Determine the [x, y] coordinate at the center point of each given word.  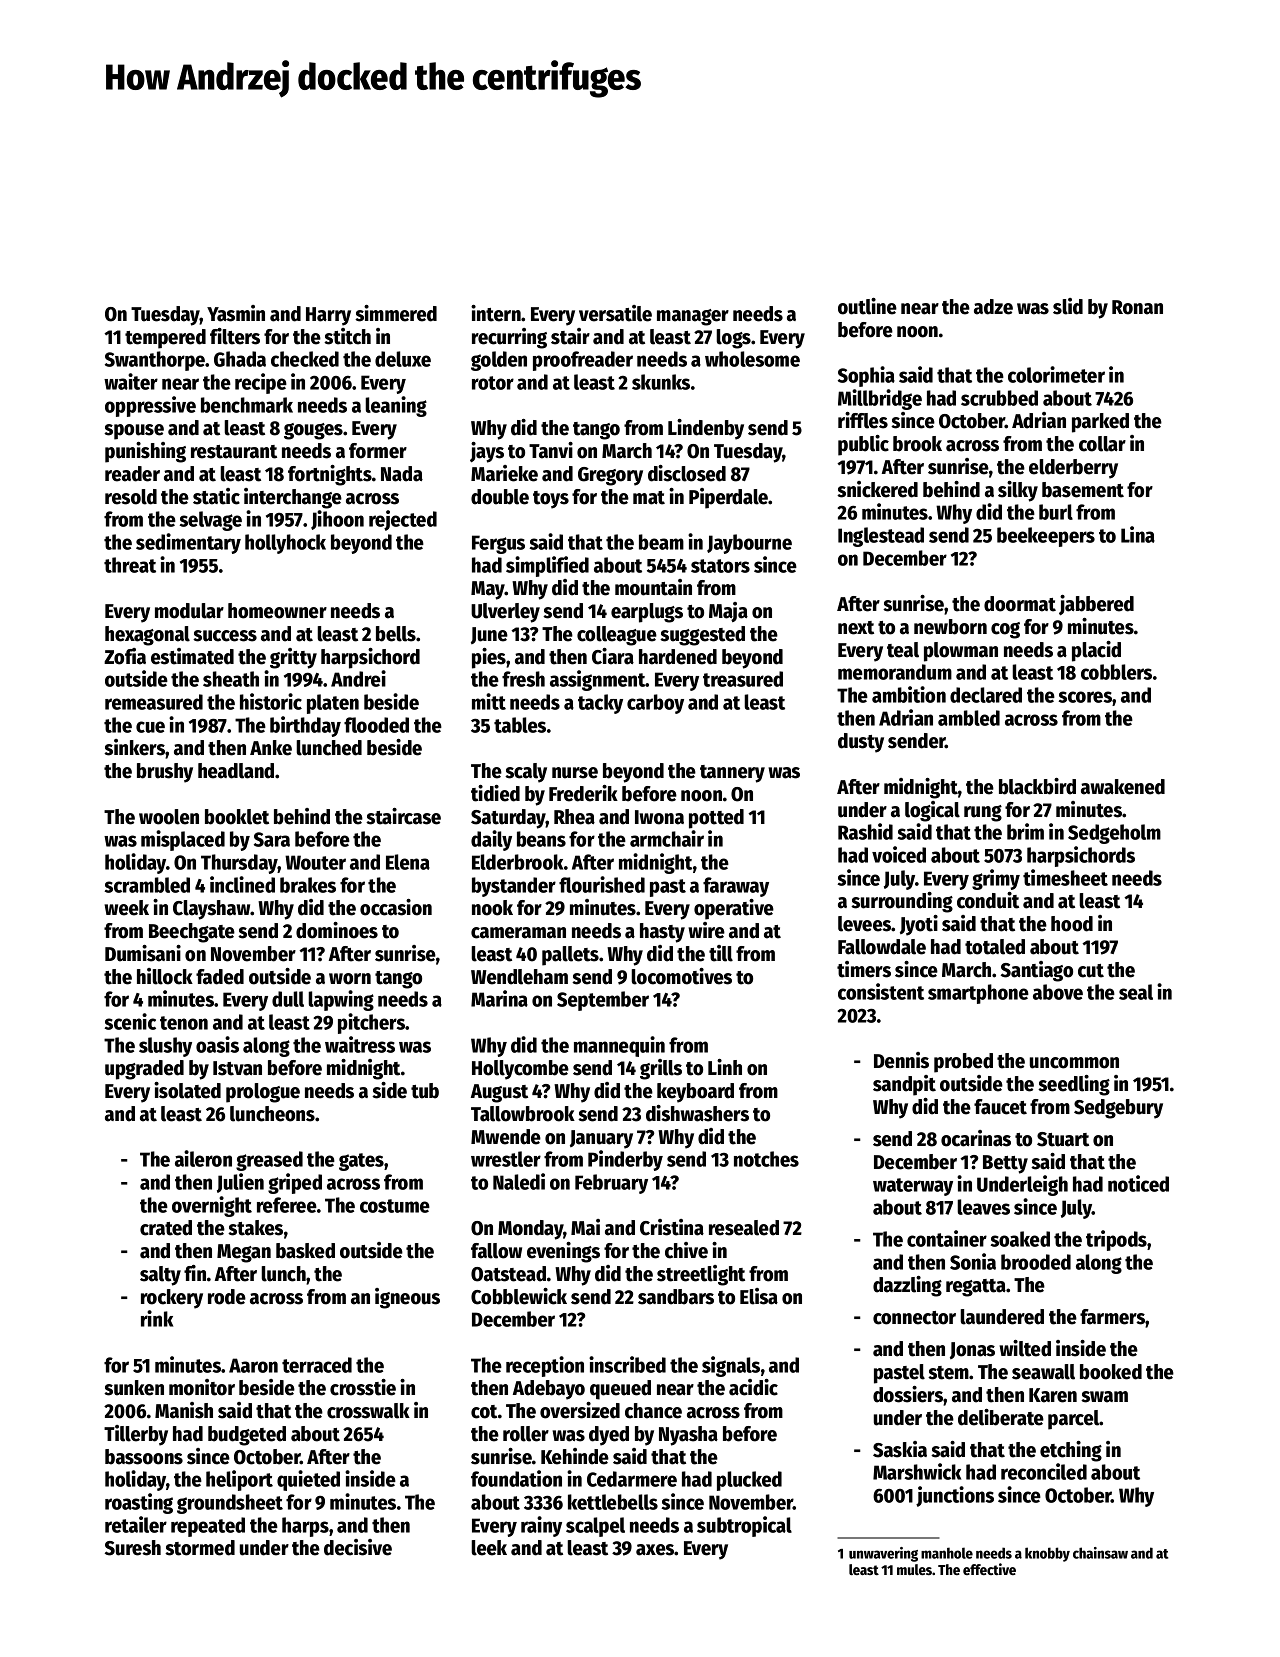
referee [287, 1205]
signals [731, 1366]
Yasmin [236, 313]
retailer [136, 1524]
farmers [1113, 1318]
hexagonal [147, 636]
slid [1068, 306]
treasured [743, 679]
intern [496, 313]
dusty [861, 743]
